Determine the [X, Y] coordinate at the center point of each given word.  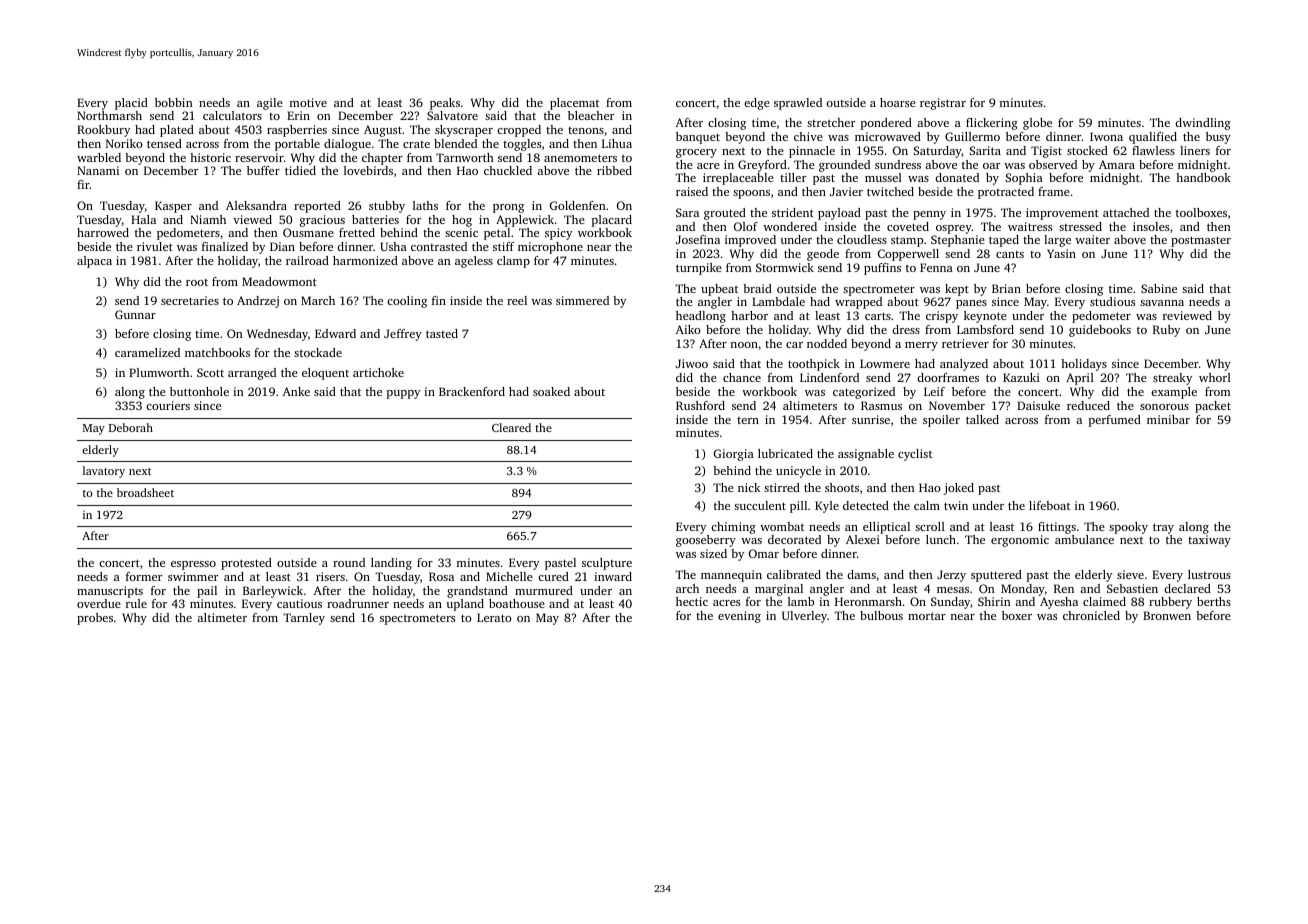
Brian [1006, 288]
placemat [574, 104]
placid [131, 104]
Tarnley [304, 619]
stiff [503, 246]
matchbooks [217, 352]
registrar [943, 104]
